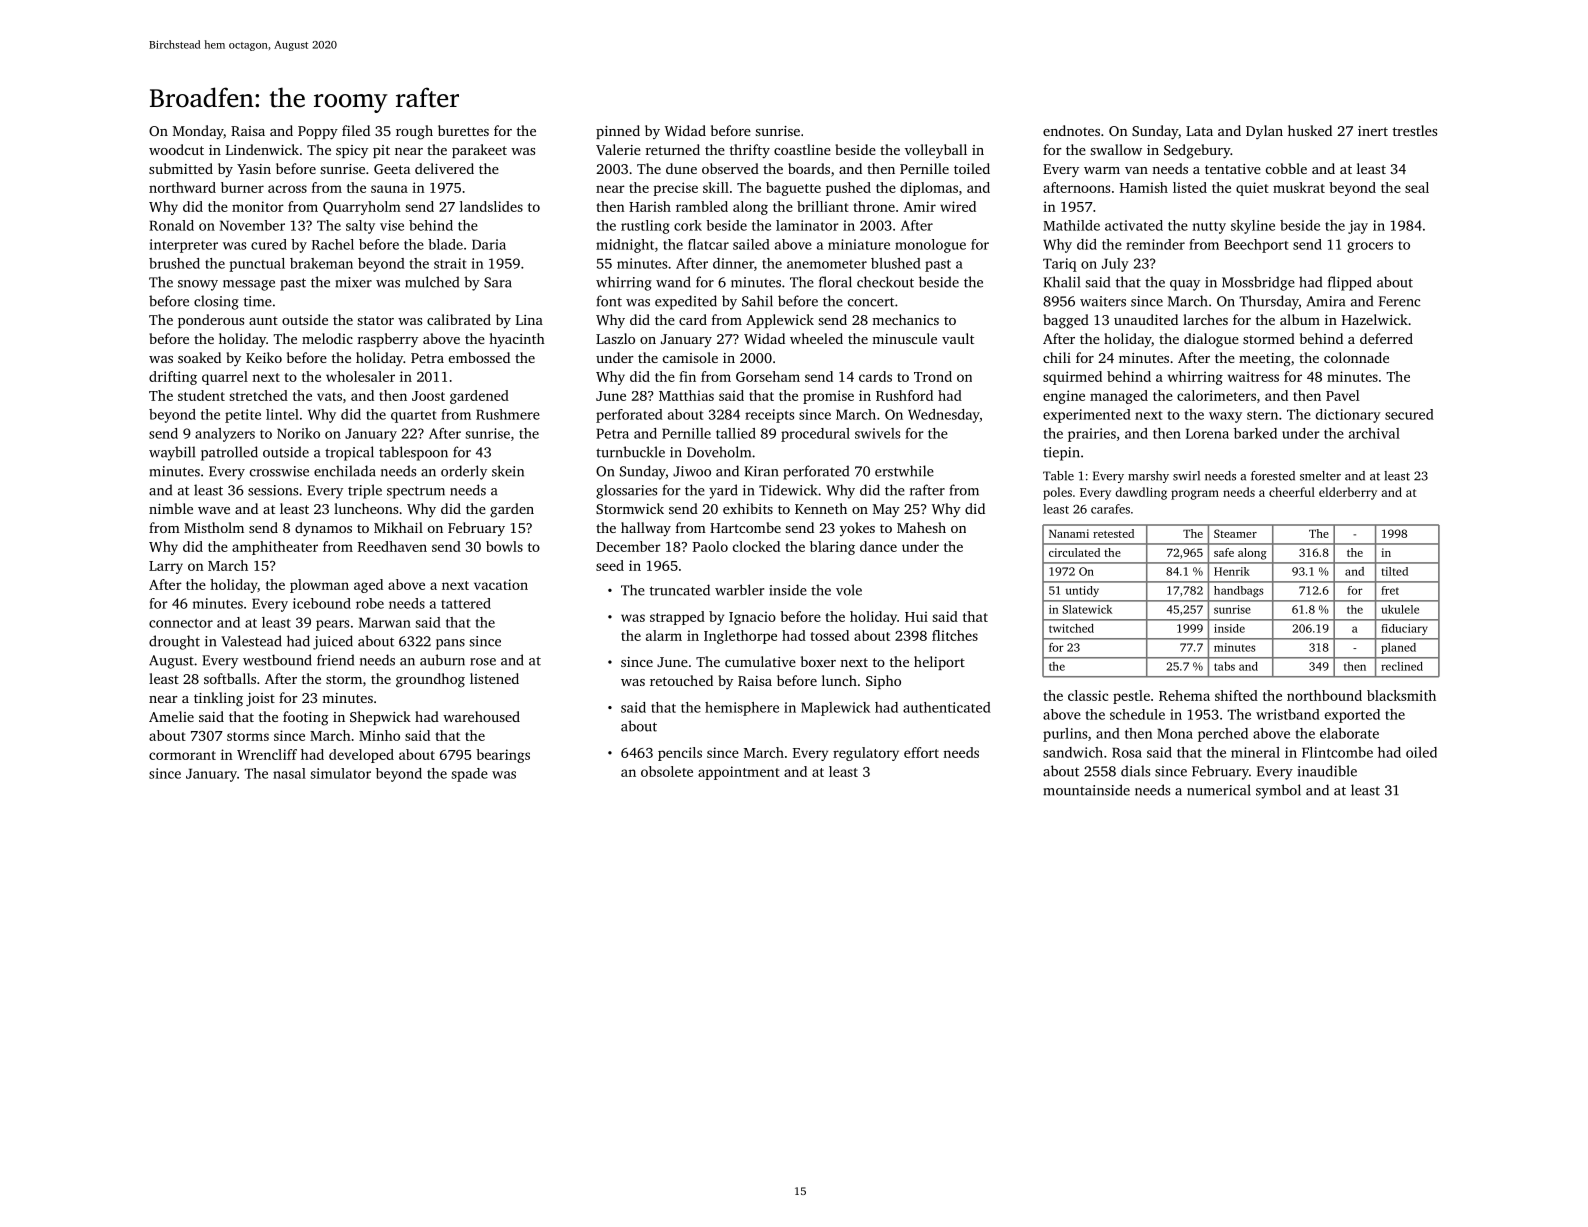 Image resolution: width=1588 pixels, height=1227 pixels. I want to click on Hui, so click(916, 616).
